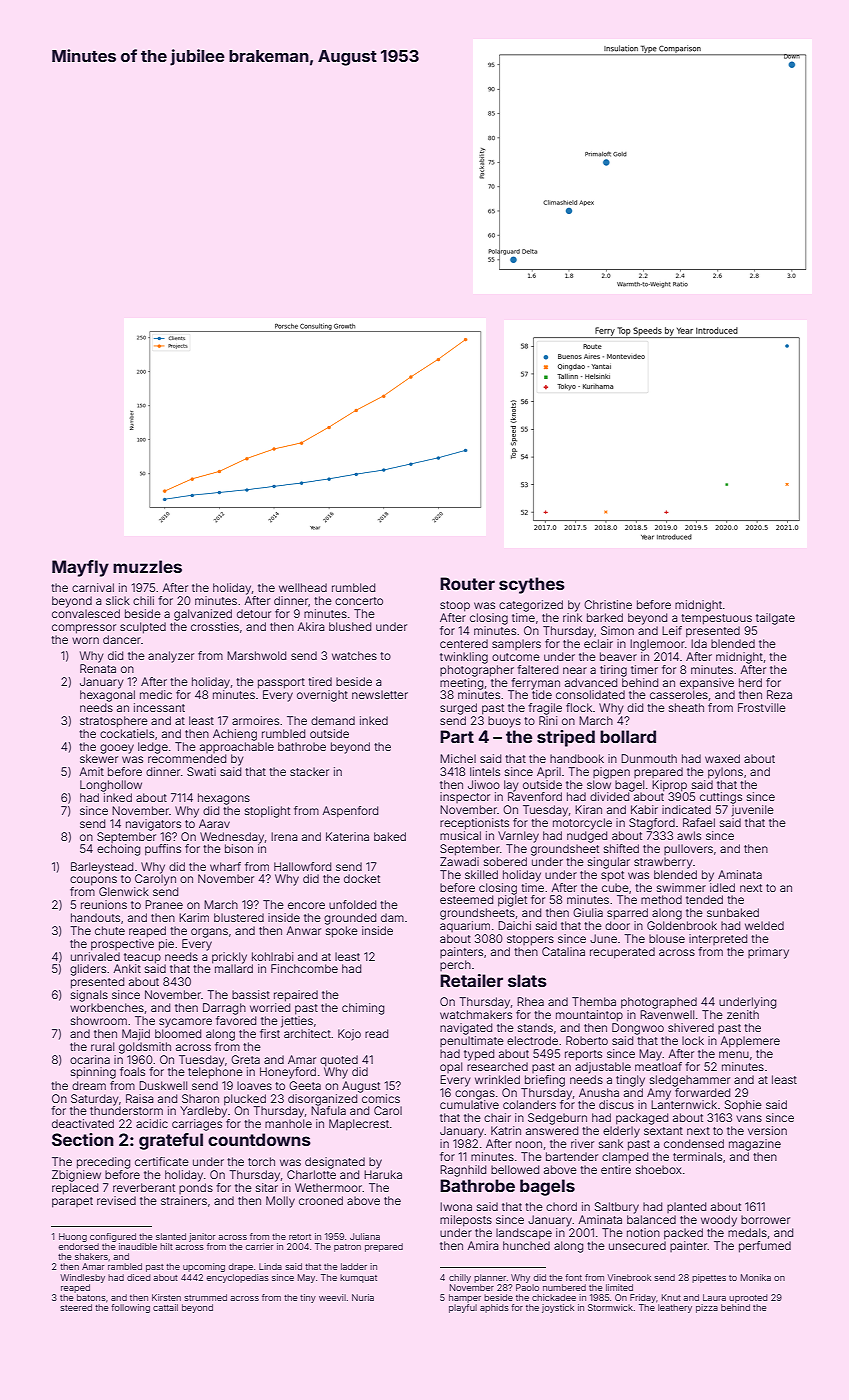 Image resolution: width=849 pixels, height=1400 pixels. I want to click on tended, so click(704, 899).
